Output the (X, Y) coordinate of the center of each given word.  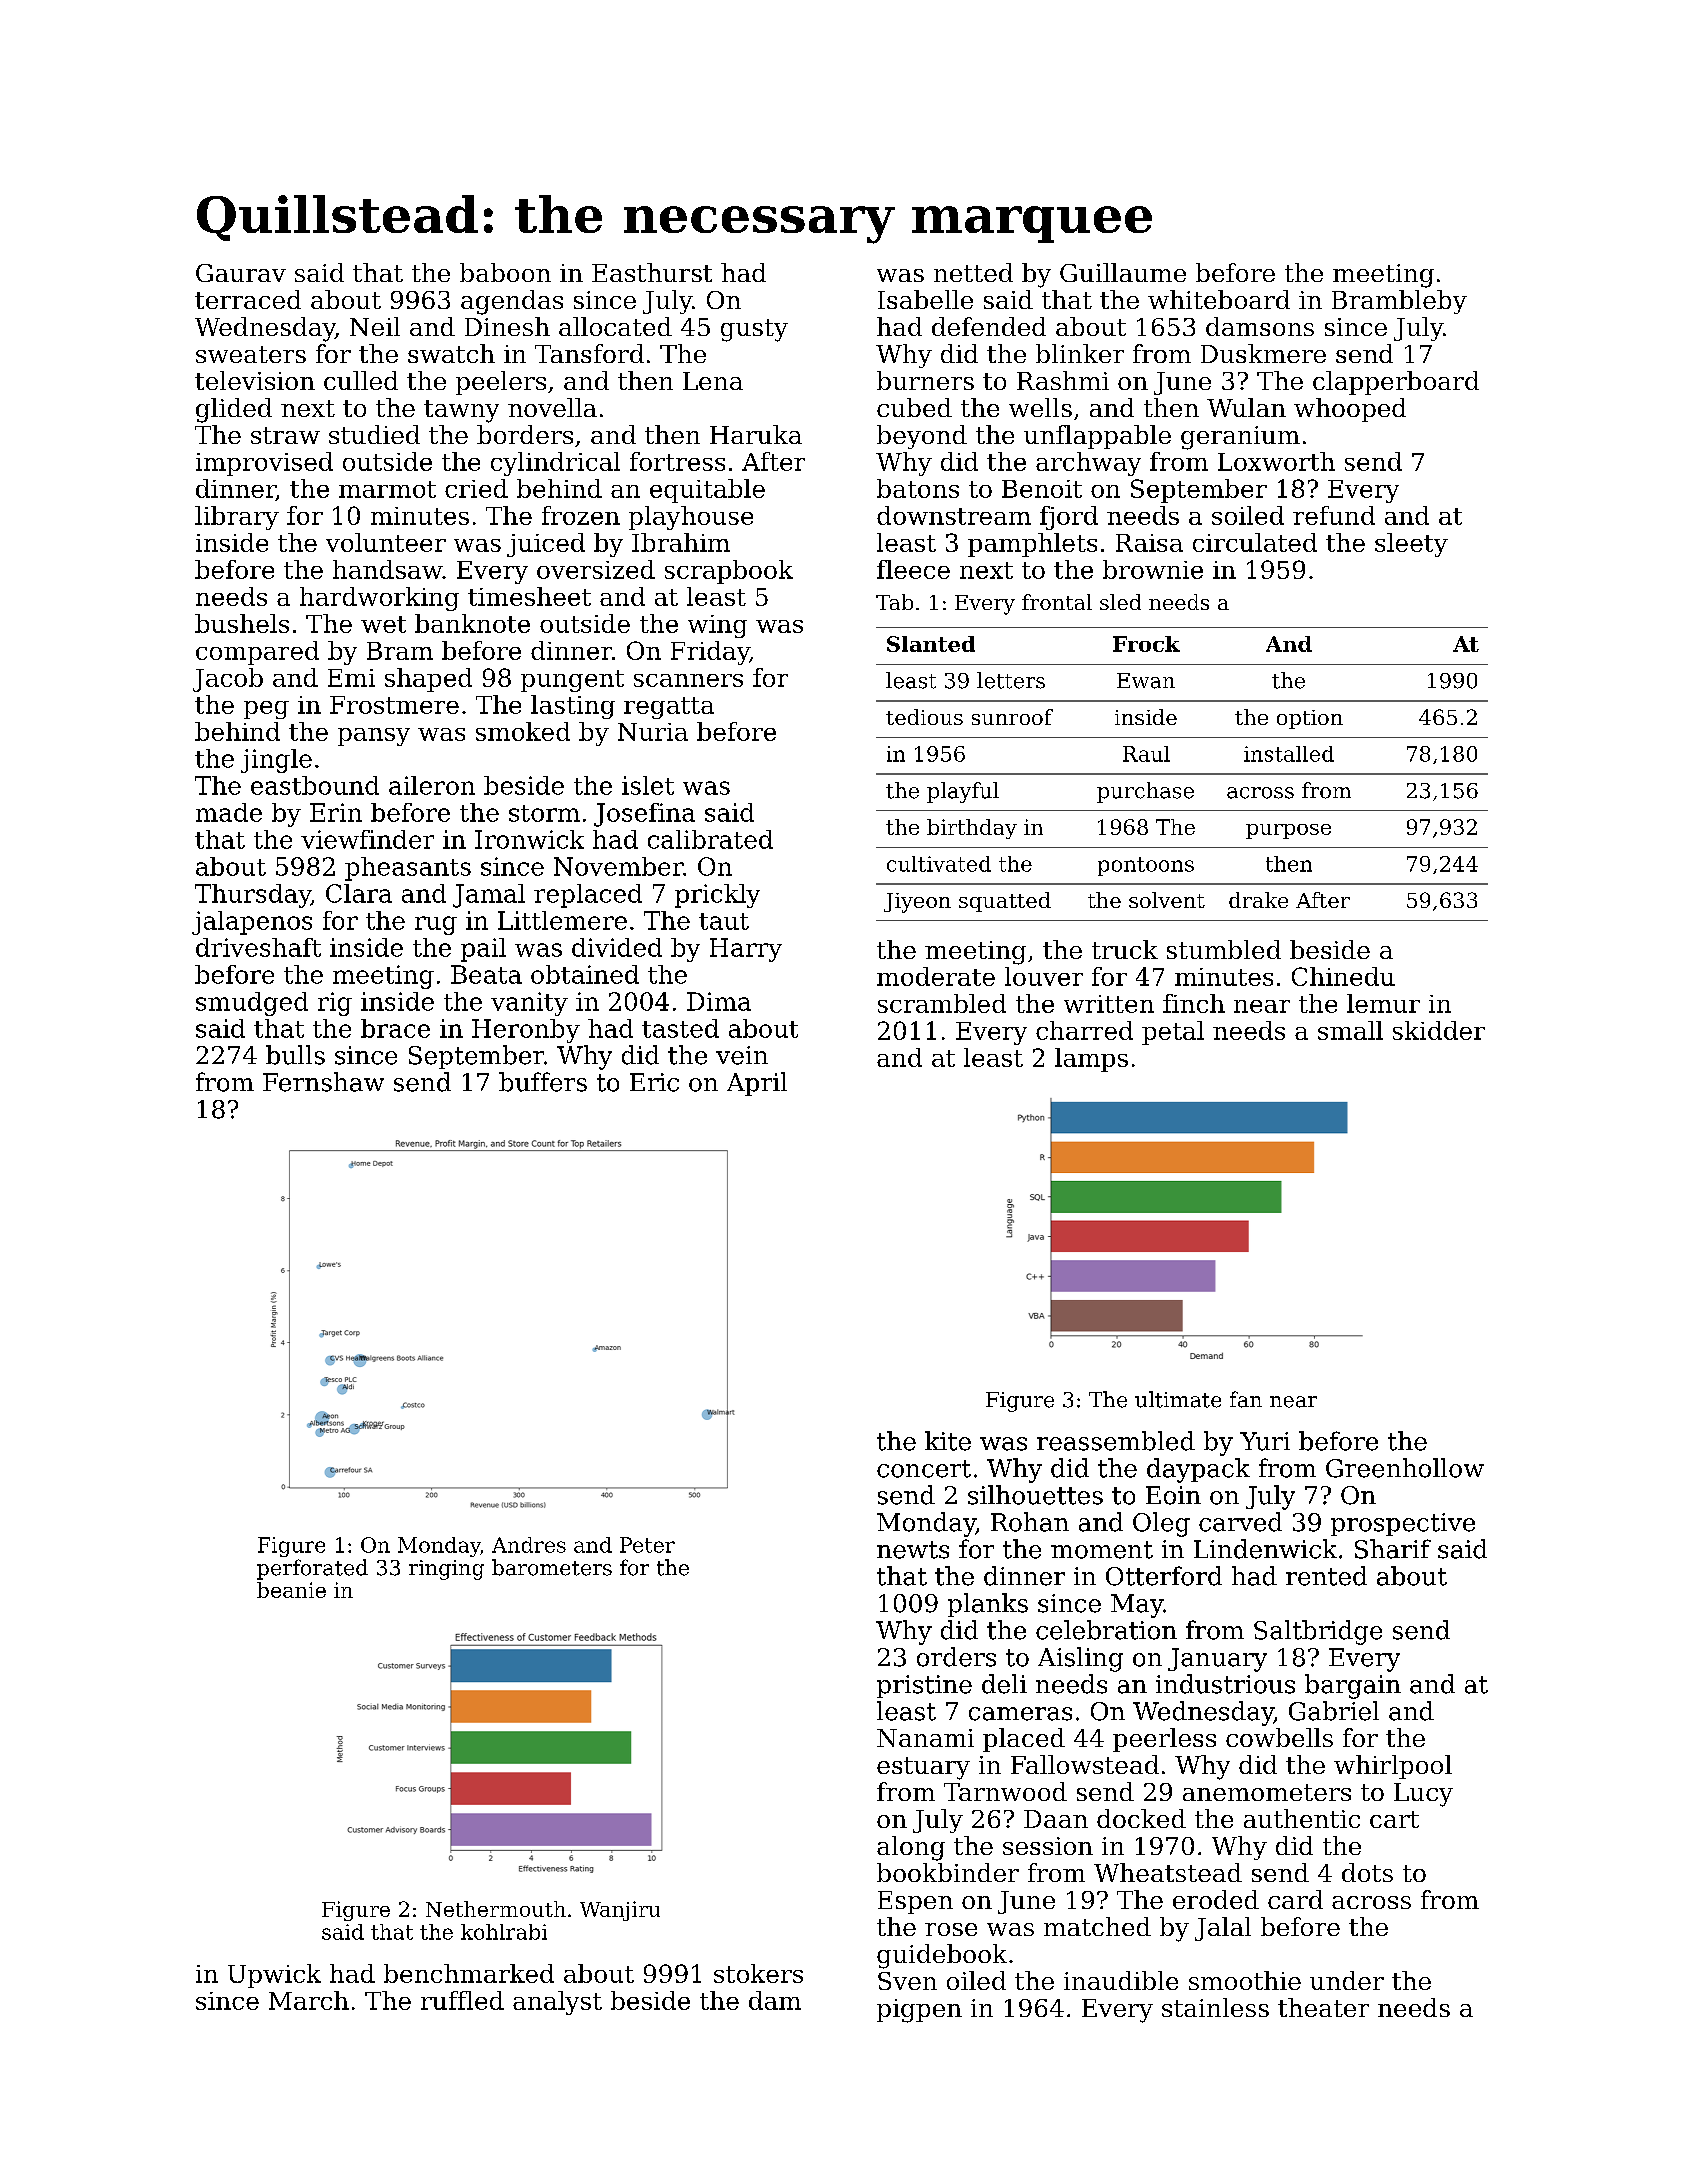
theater (1323, 2007)
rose (951, 1929)
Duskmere (1263, 353)
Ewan (1146, 681)
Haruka (756, 434)
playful (963, 792)
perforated (312, 1569)
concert (924, 1469)
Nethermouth (496, 1909)
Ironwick (529, 839)
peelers (501, 383)
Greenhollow (1405, 1468)
